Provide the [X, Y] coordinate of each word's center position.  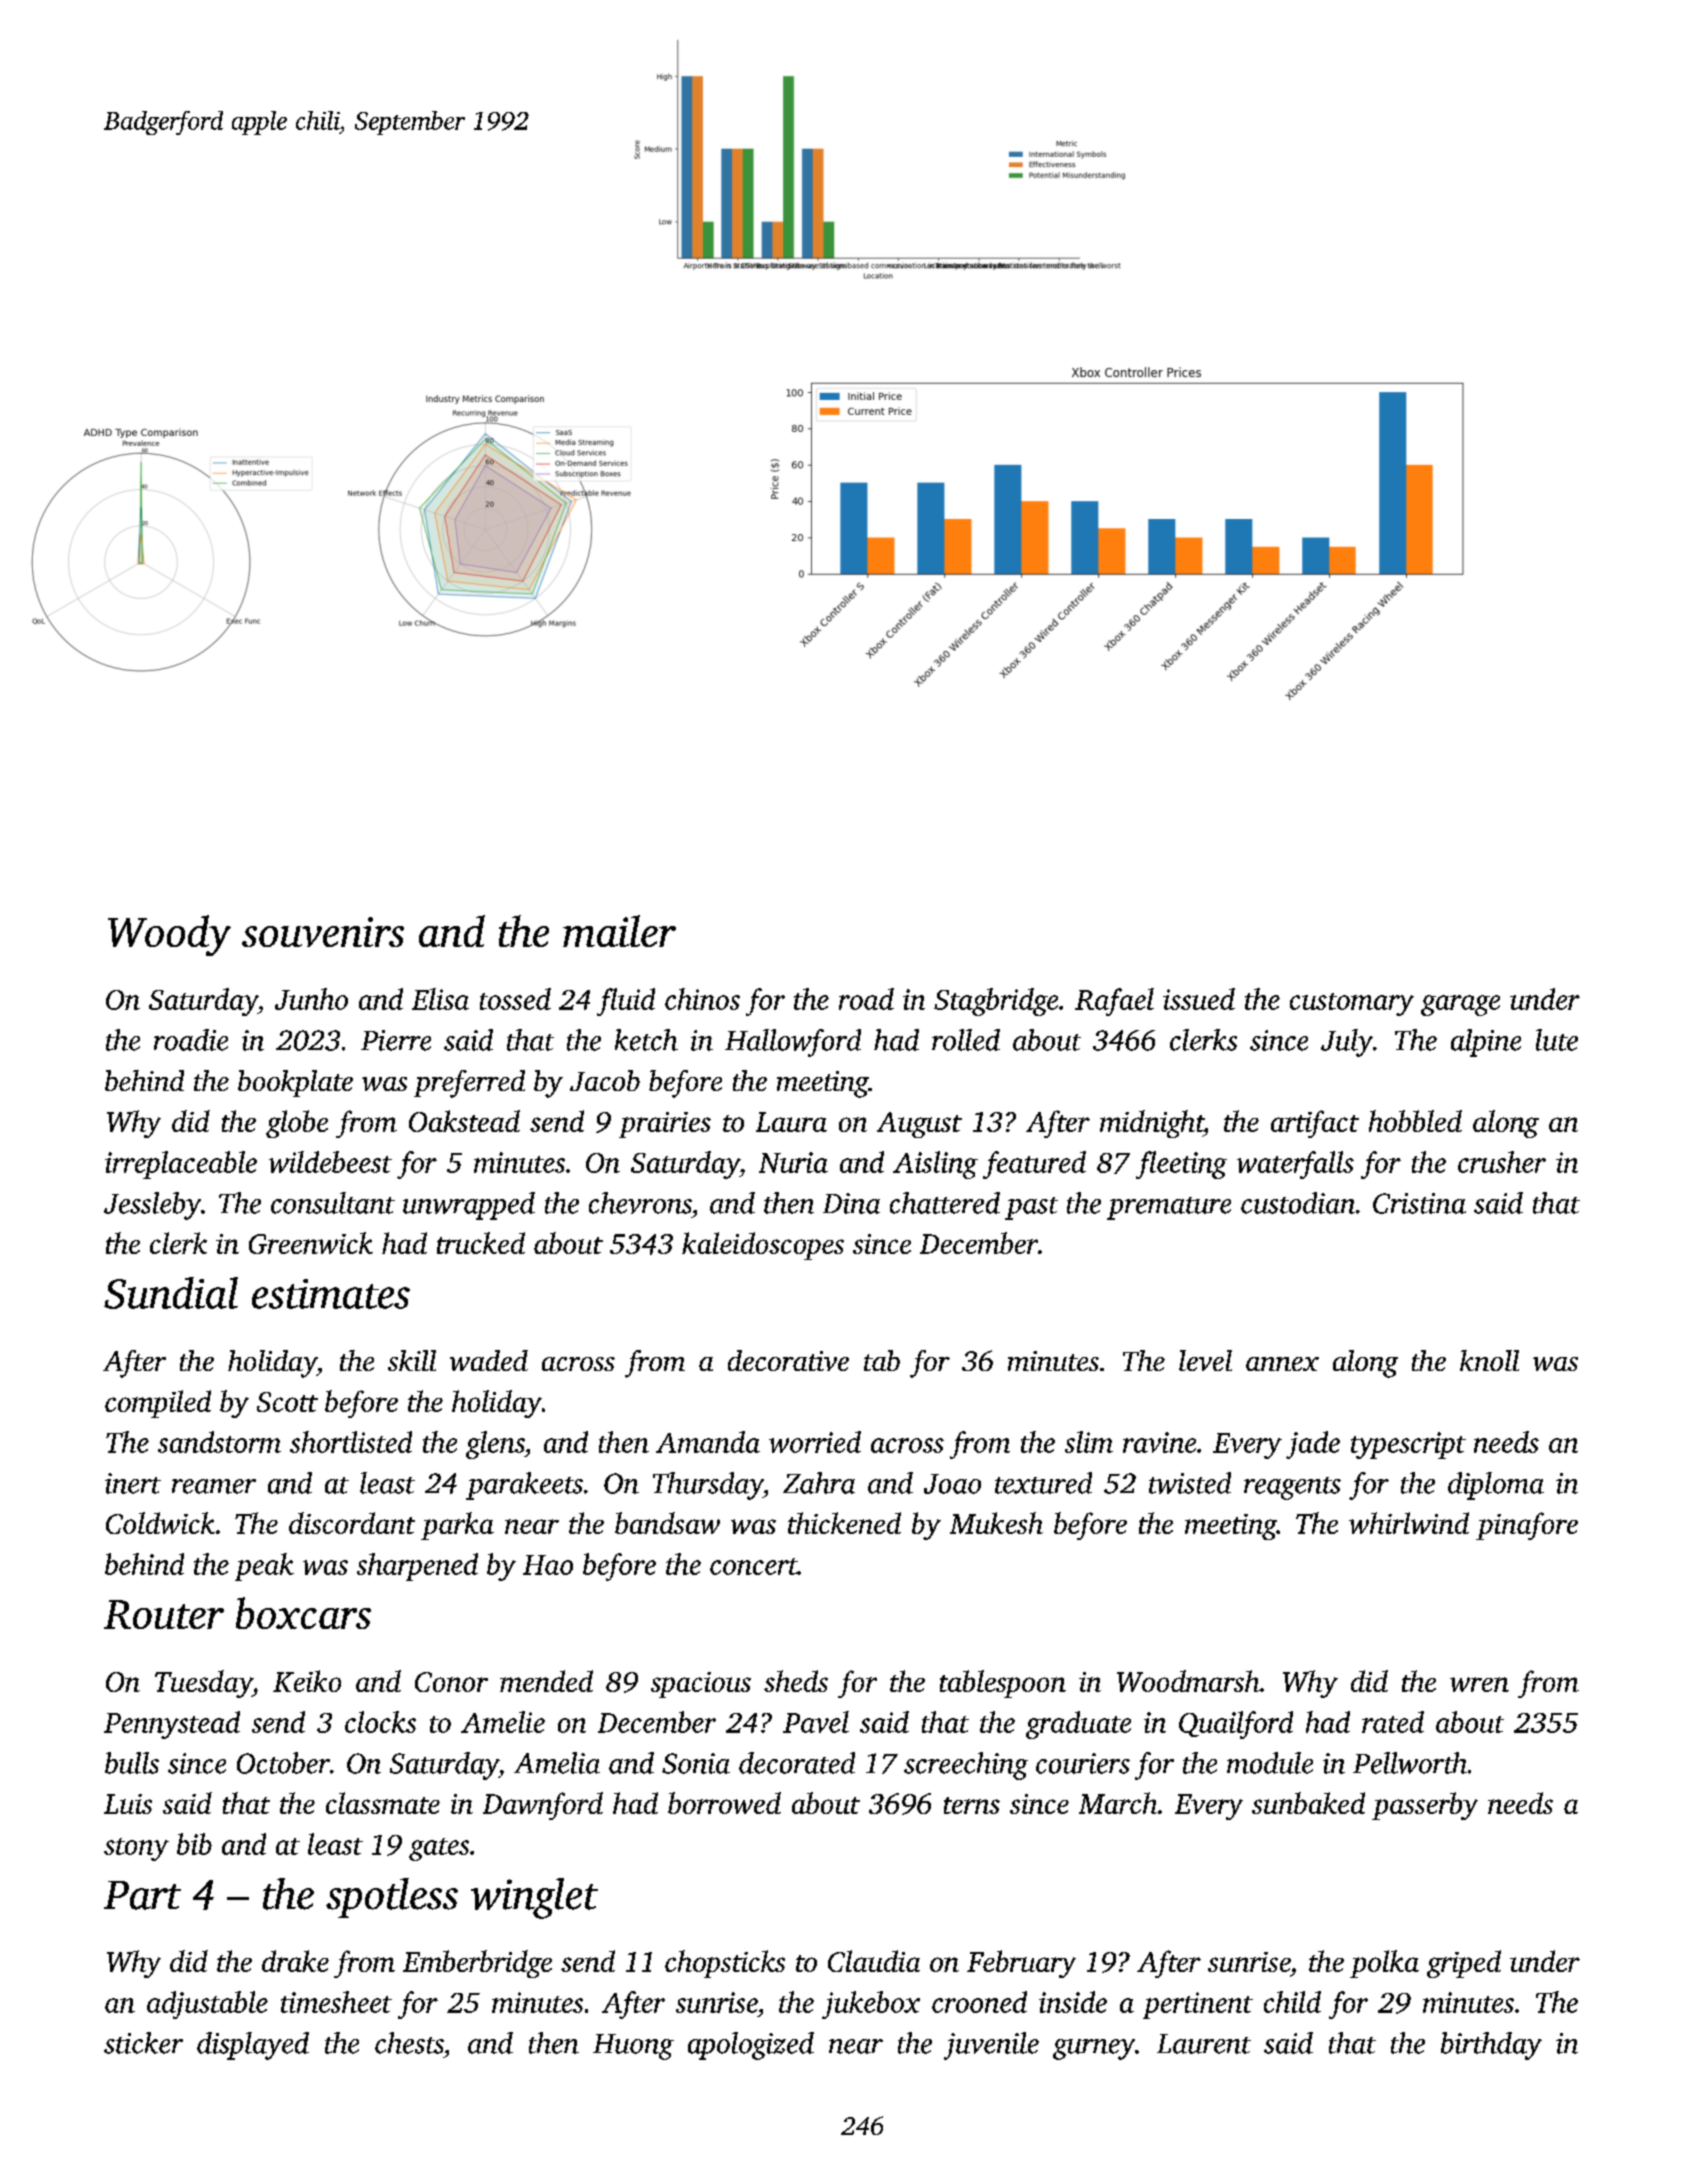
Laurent [1204, 2044]
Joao [952, 1484]
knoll [1489, 1360]
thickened [844, 1523]
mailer [619, 931]
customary [1352, 1004]
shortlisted [351, 1442]
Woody [169, 935]
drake [295, 1961]
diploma [1496, 1486]
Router [164, 1614]
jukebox [871, 2005]
